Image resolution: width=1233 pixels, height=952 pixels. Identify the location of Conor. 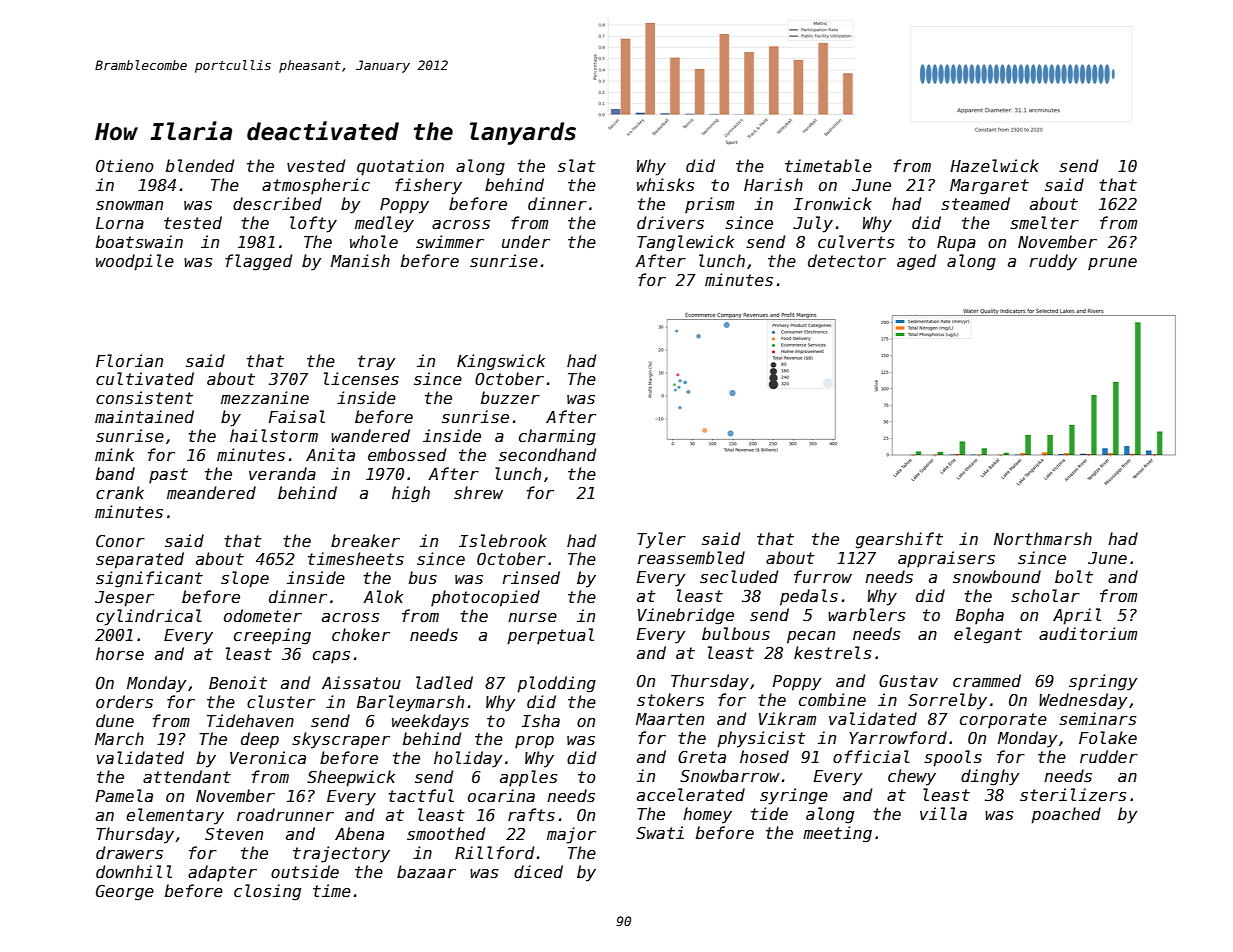
(120, 541).
